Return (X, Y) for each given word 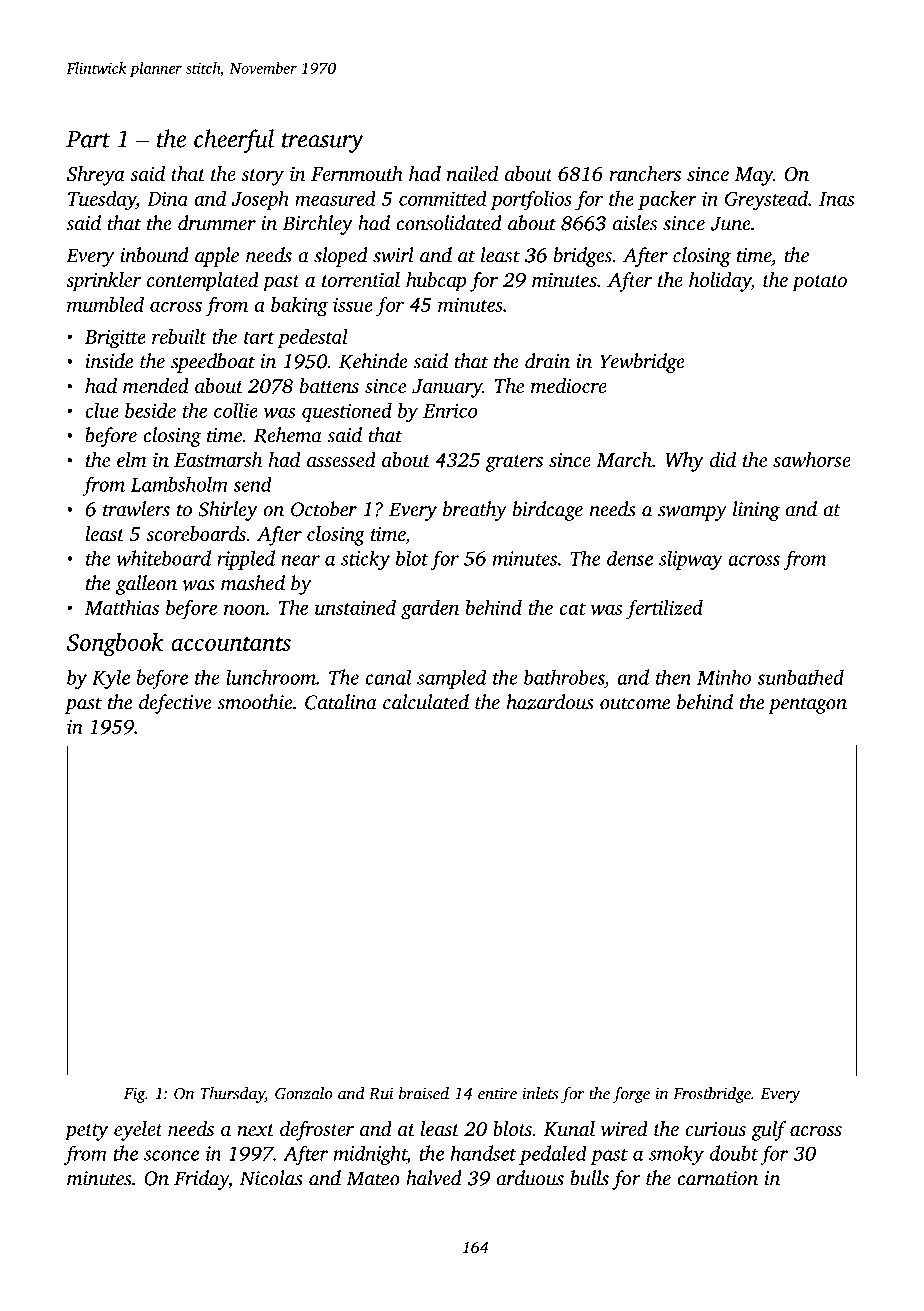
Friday (201, 1180)
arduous (530, 1178)
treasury (323, 143)
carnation (717, 1178)
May (754, 176)
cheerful (234, 141)
